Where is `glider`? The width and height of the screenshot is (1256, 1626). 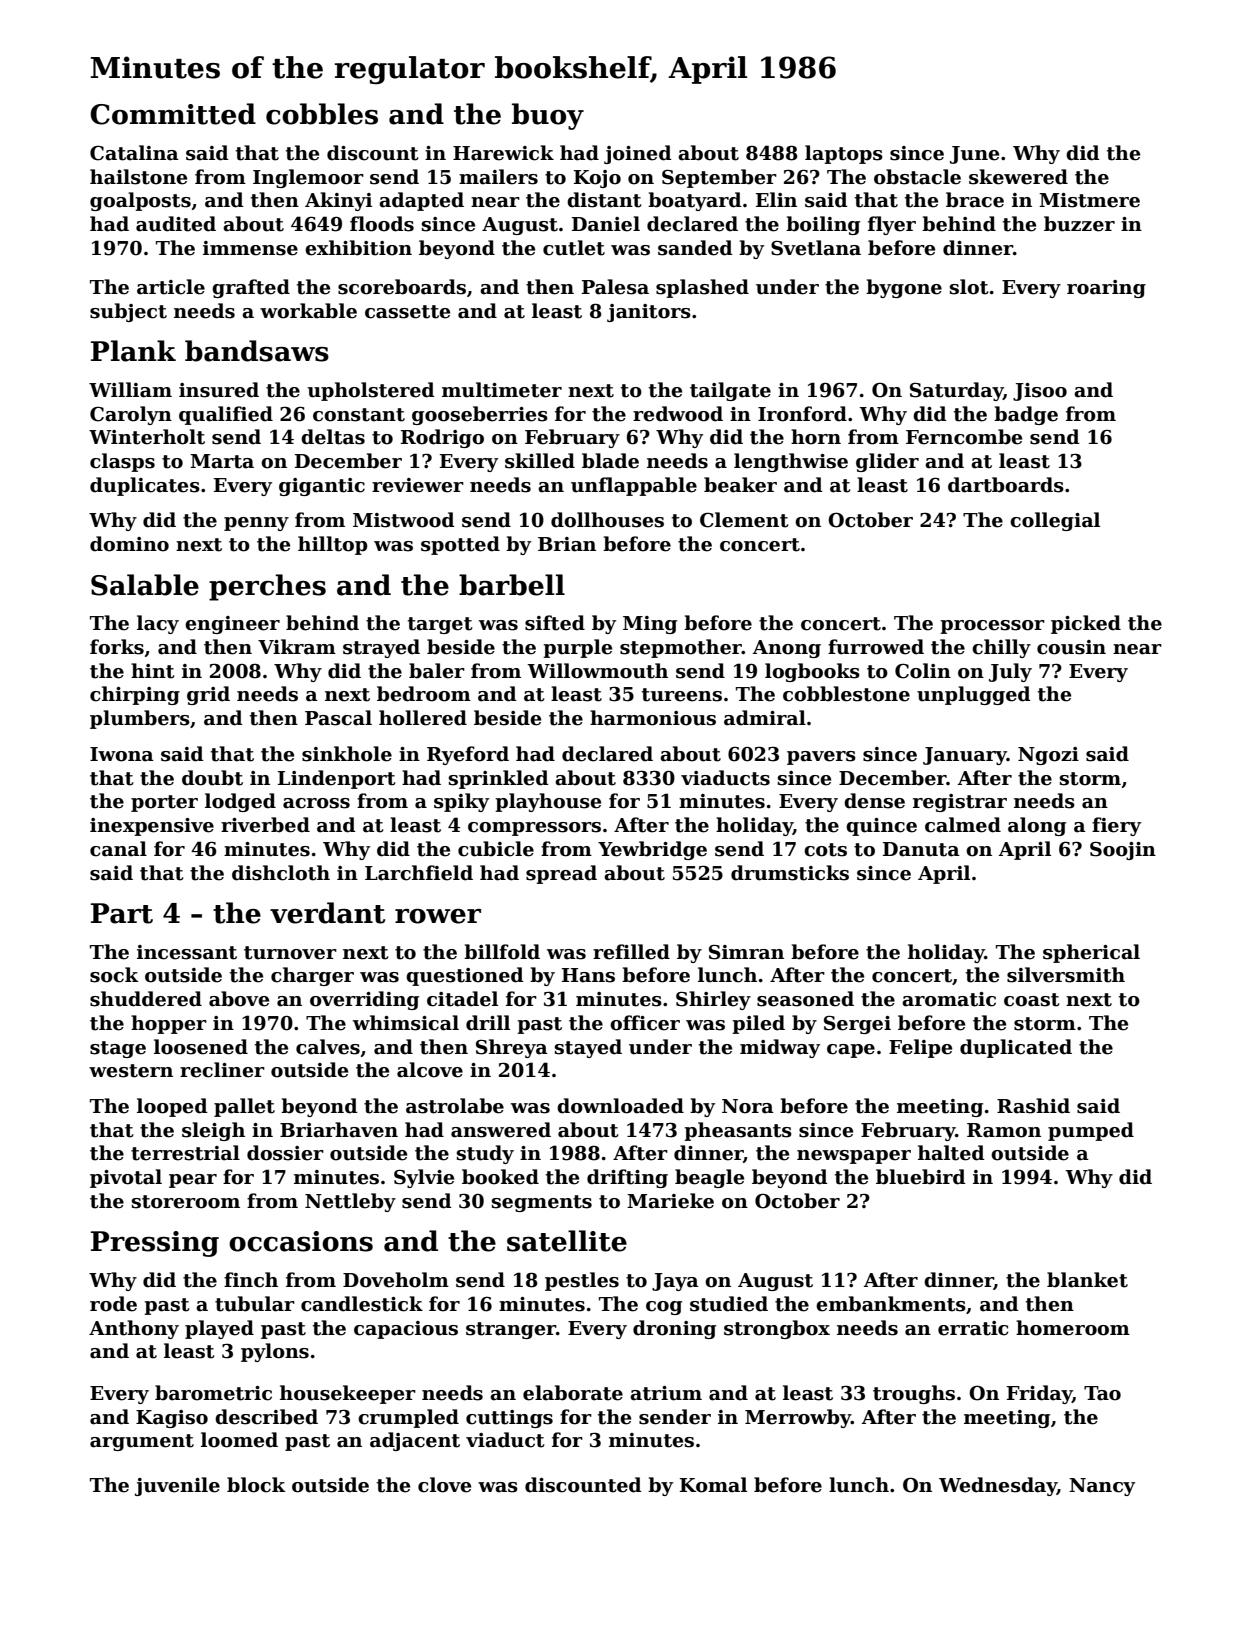
glider is located at coordinates (887, 462).
